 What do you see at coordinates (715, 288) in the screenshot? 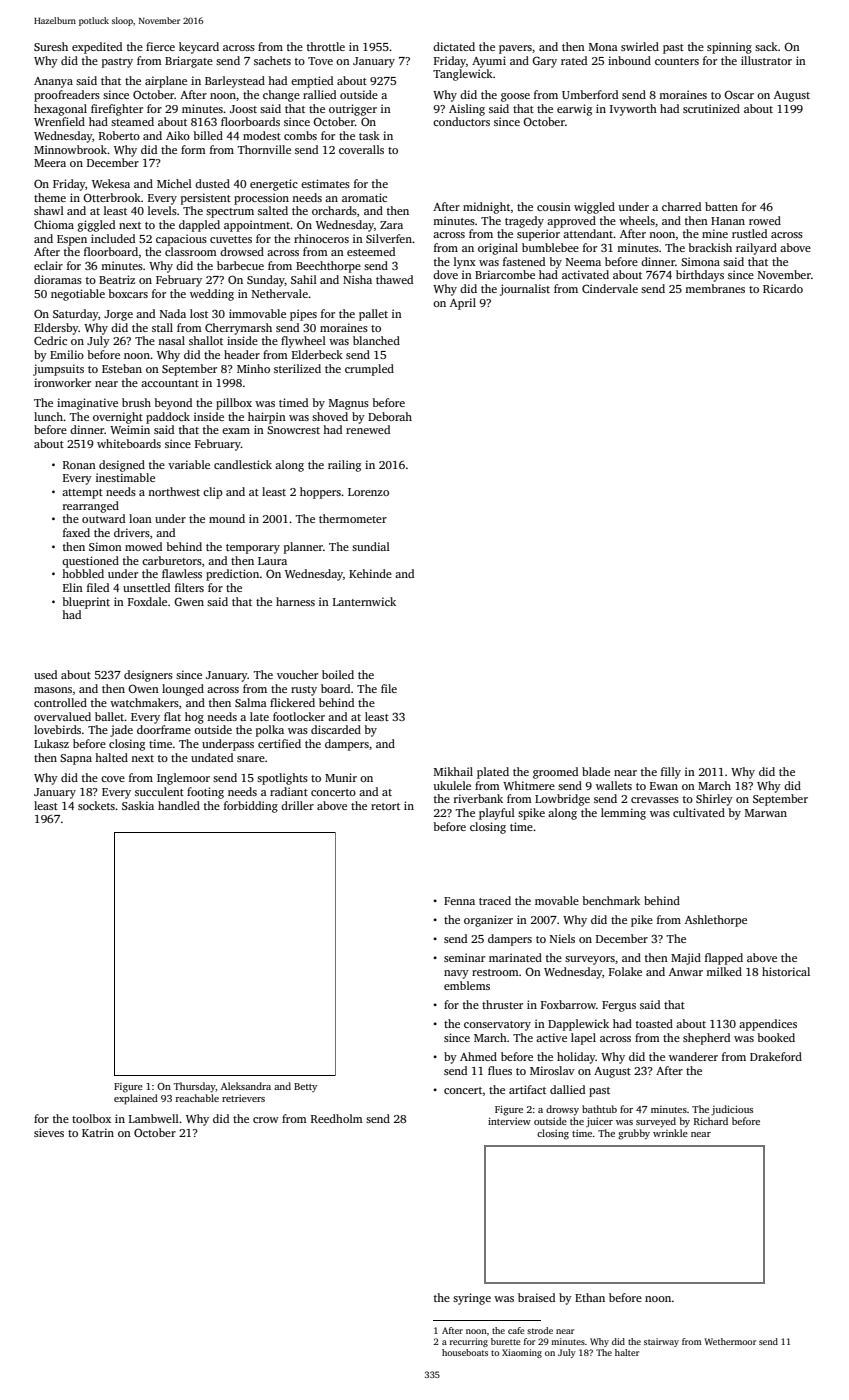
I see `membranes` at bounding box center [715, 288].
